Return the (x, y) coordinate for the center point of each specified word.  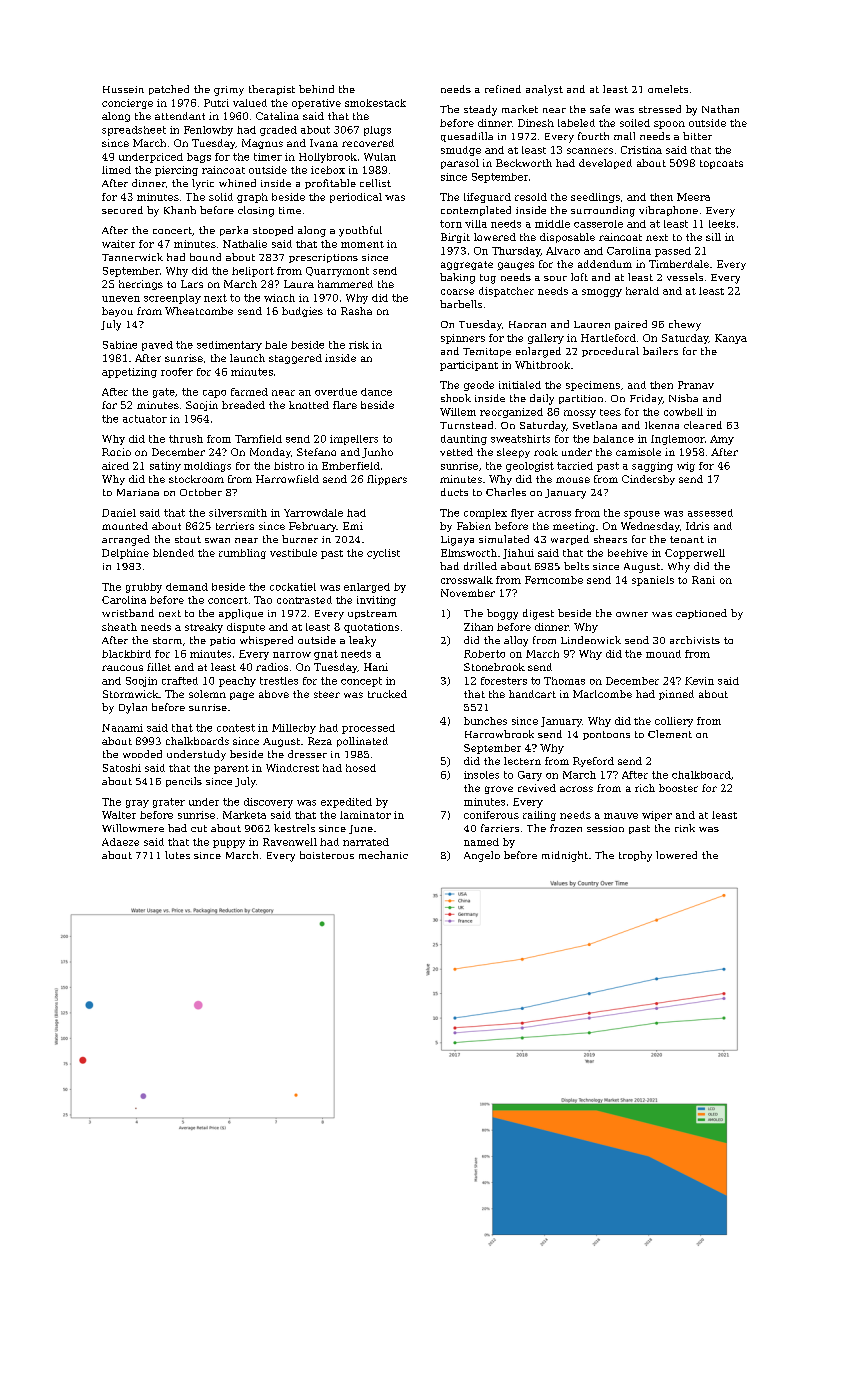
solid (221, 197)
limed (116, 170)
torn (451, 224)
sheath (119, 627)
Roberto (484, 654)
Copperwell (695, 554)
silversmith (238, 513)
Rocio (116, 452)
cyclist (383, 554)
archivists (695, 640)
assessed (710, 513)
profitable (330, 184)
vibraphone (668, 211)
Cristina (641, 150)
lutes (177, 855)
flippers (387, 480)
